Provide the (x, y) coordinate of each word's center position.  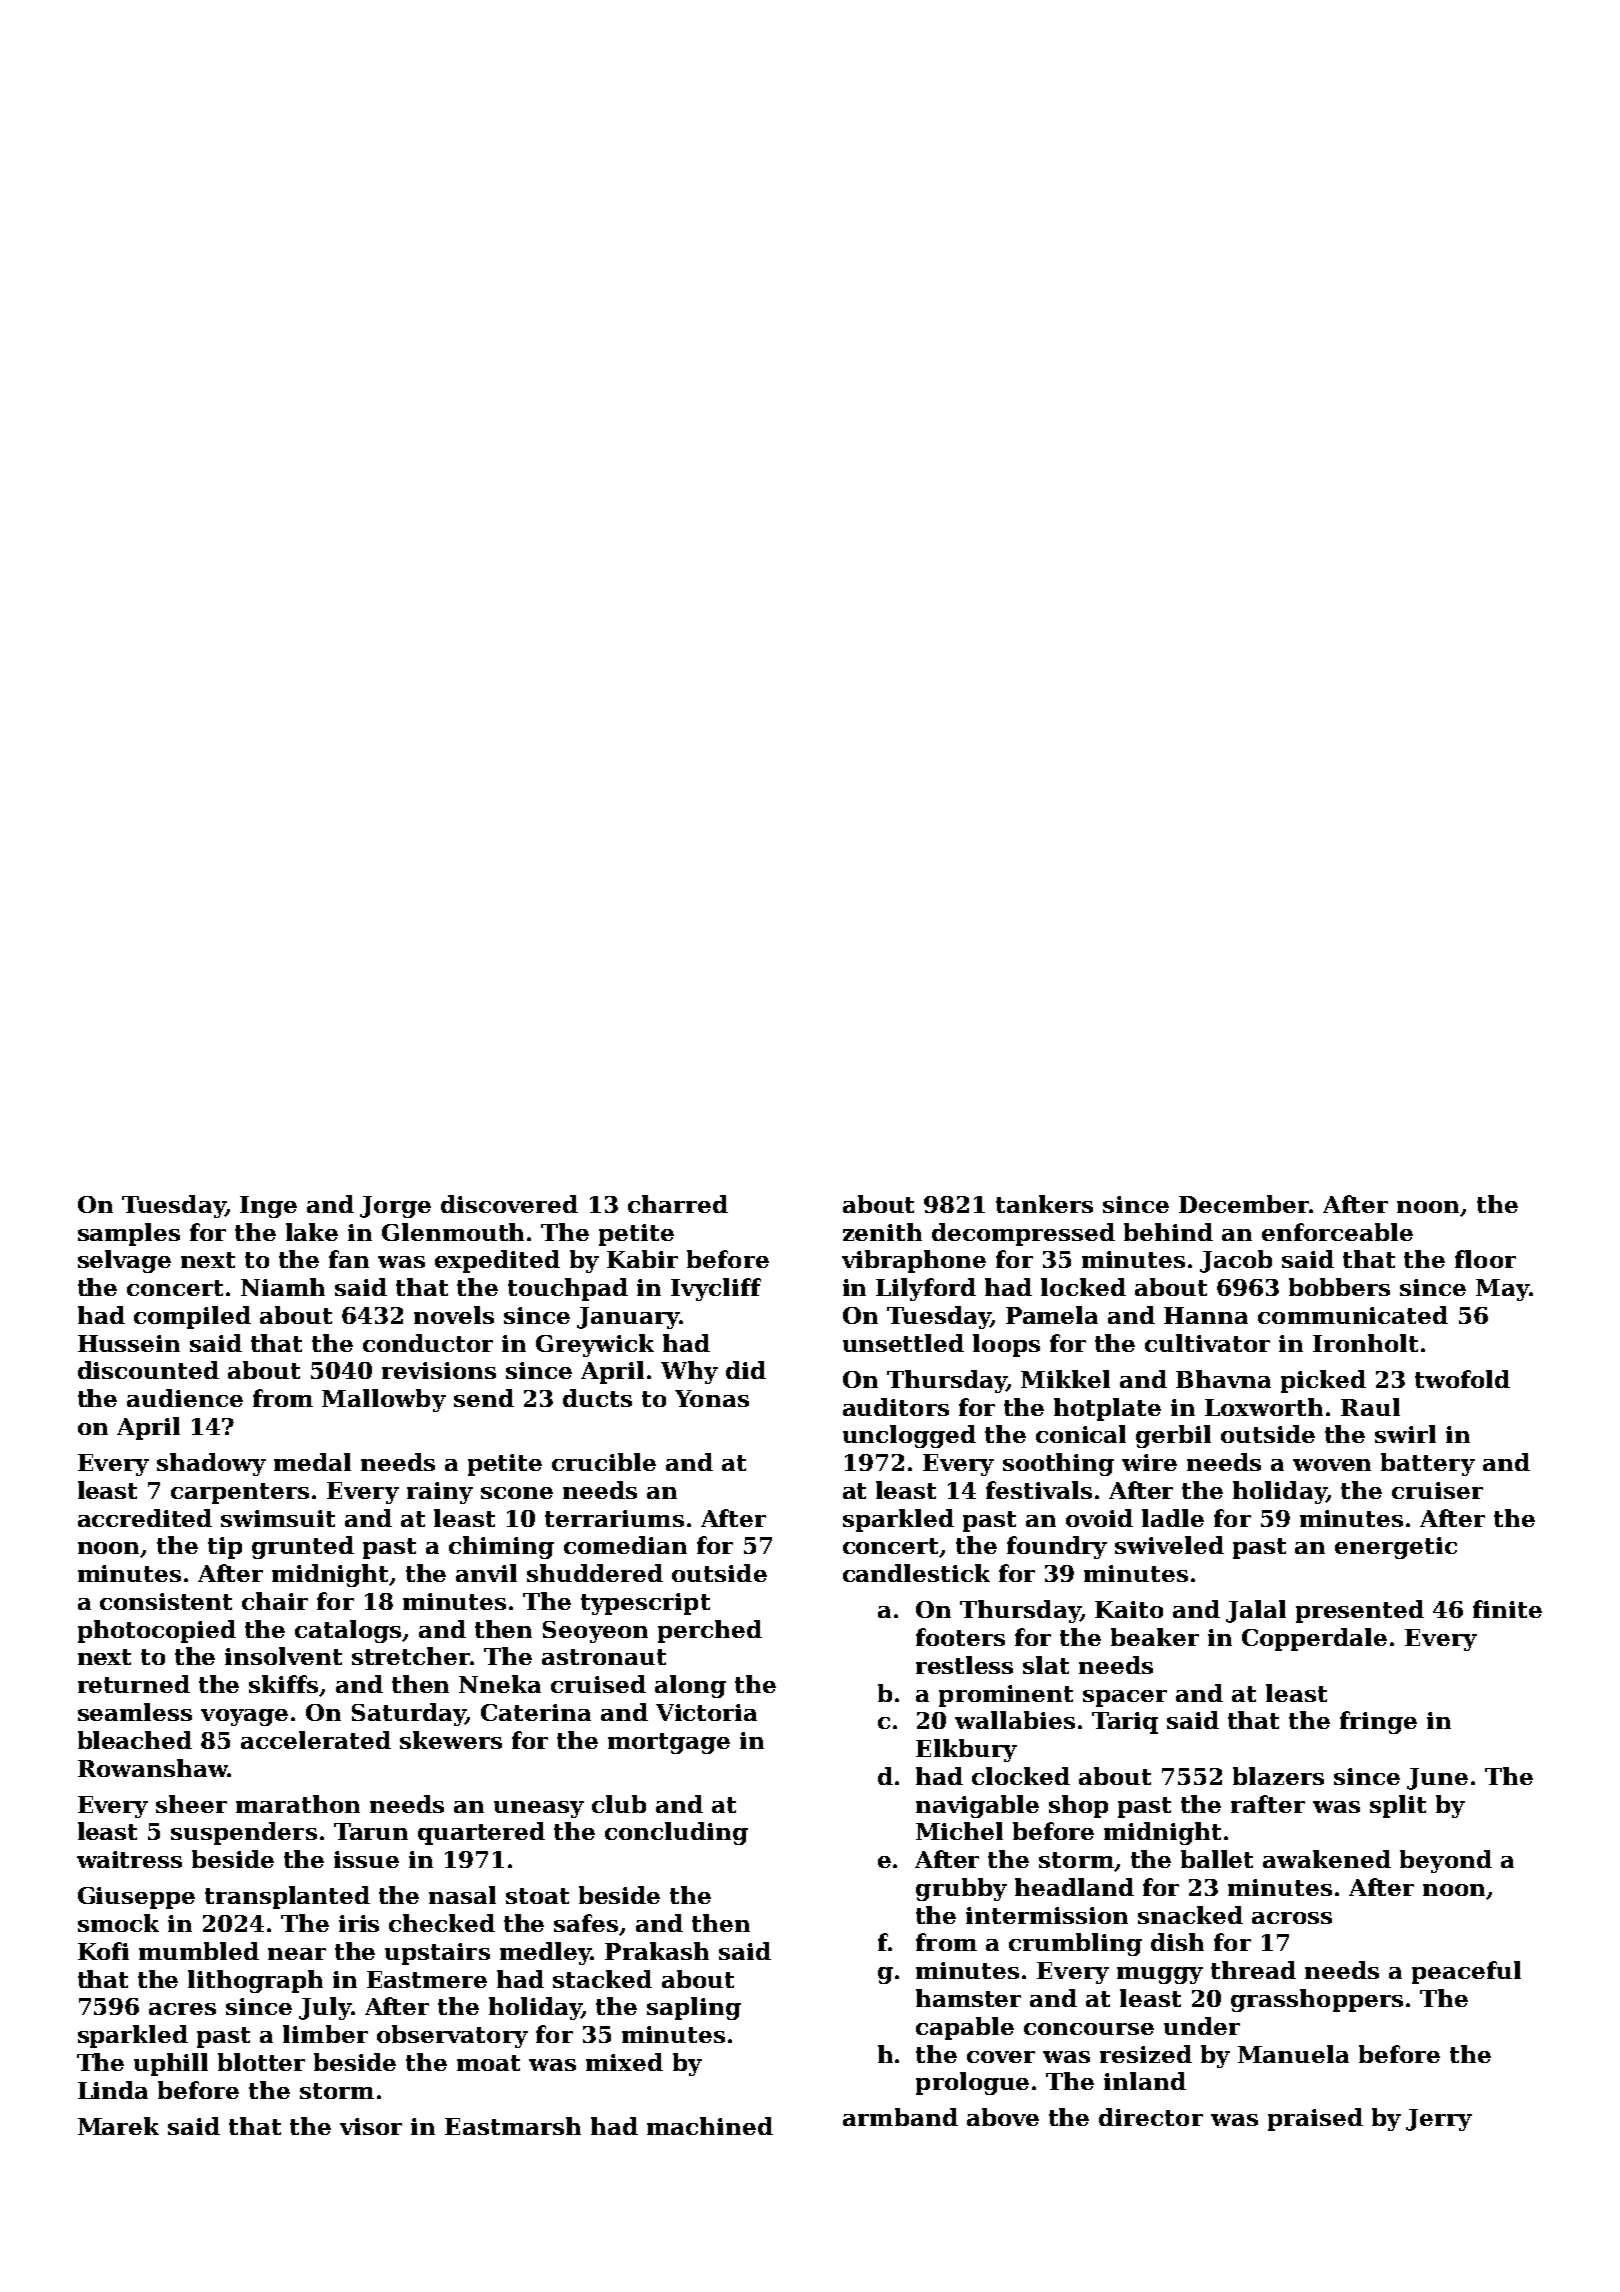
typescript (645, 1604)
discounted (148, 1370)
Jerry (1439, 2120)
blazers (1278, 1776)
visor (371, 2126)
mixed (624, 2062)
